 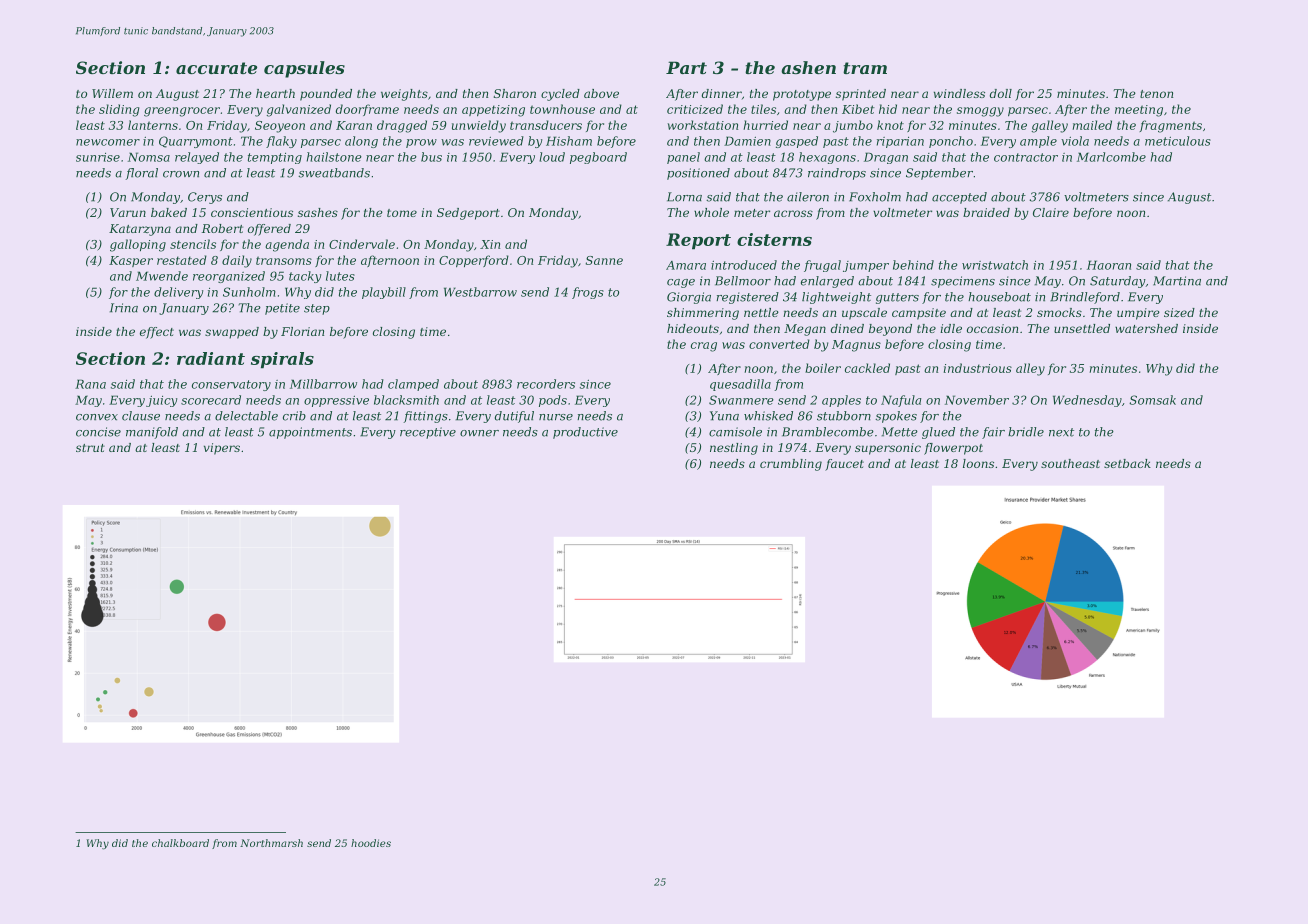 I want to click on accurate, so click(x=216, y=68).
